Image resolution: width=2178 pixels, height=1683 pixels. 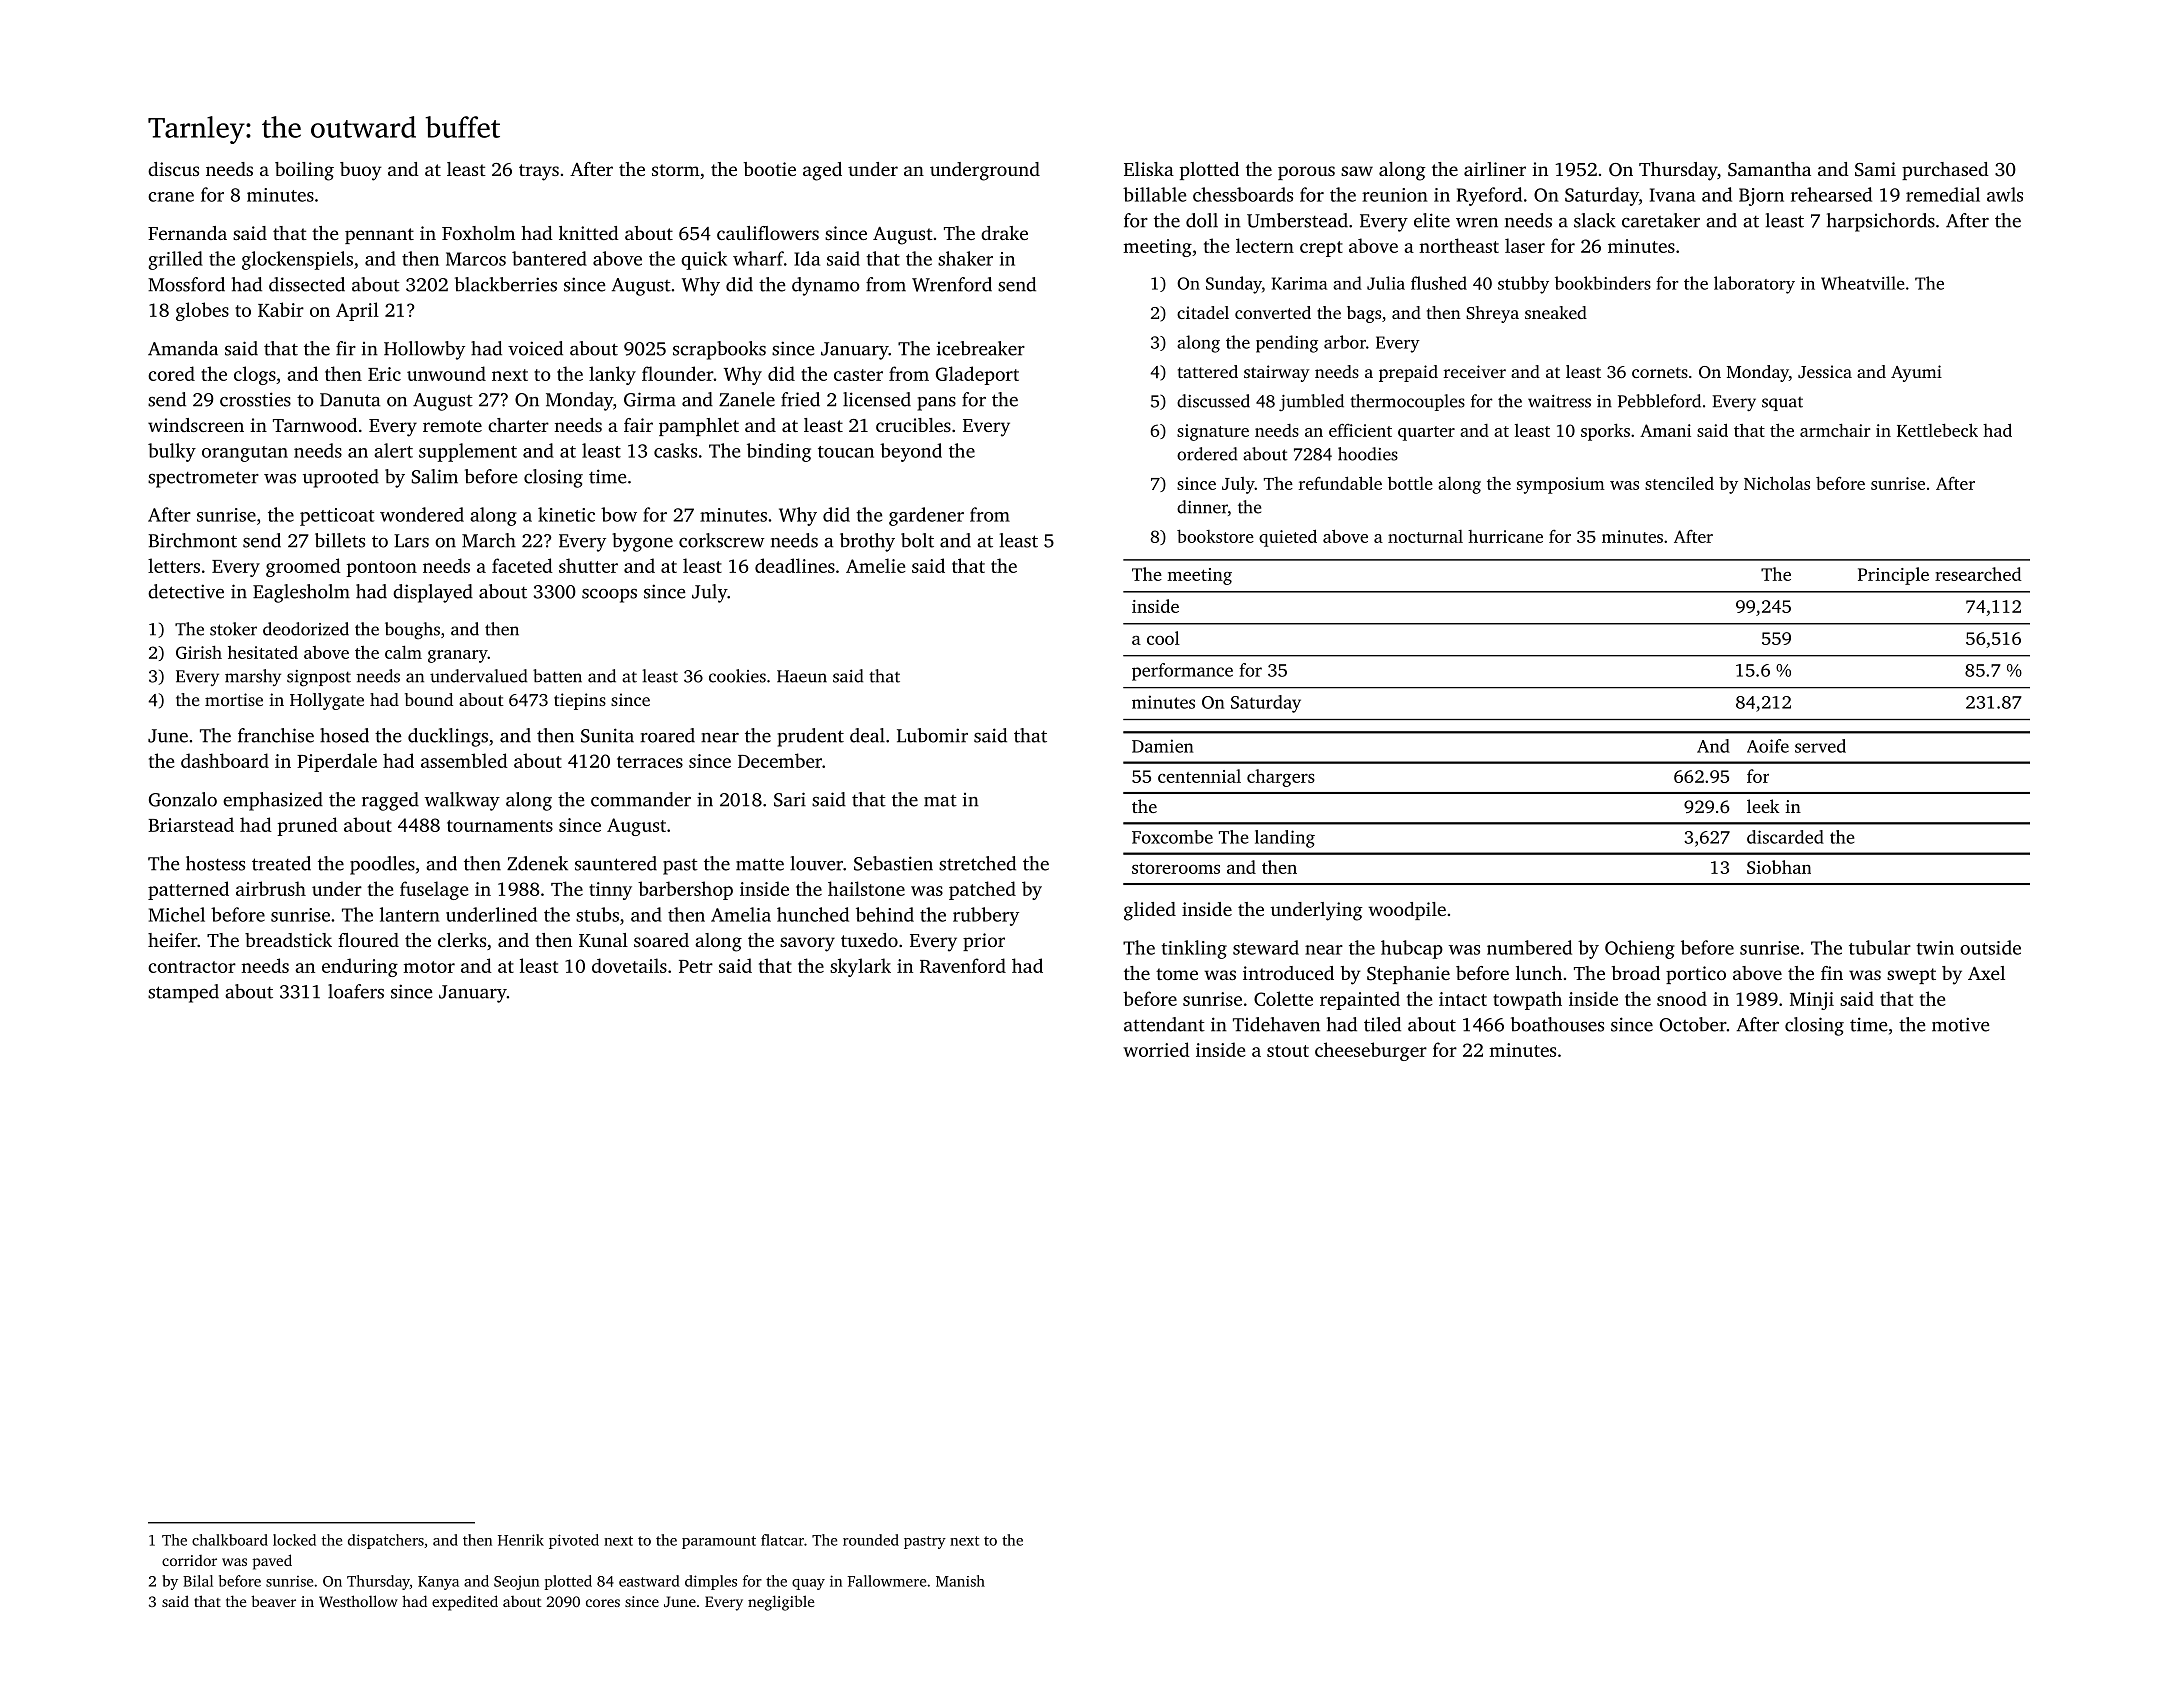 I want to click on crane, so click(x=171, y=197).
